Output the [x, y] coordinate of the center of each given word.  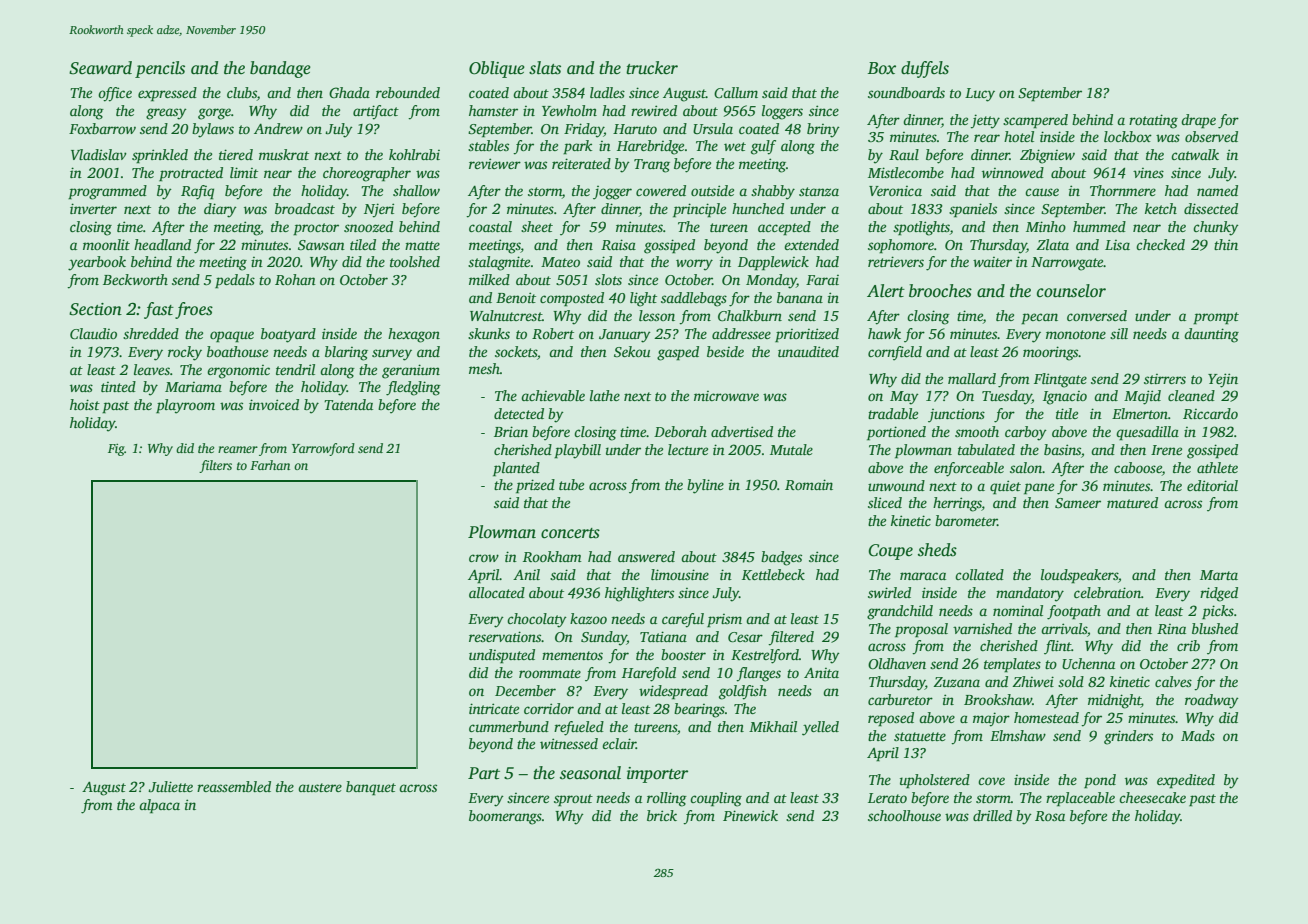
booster [683, 654]
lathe [605, 395]
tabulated [986, 449]
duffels [925, 69]
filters [215, 466]
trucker [652, 68]
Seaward [100, 68]
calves [1173, 681]
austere [320, 787]
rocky [185, 353]
